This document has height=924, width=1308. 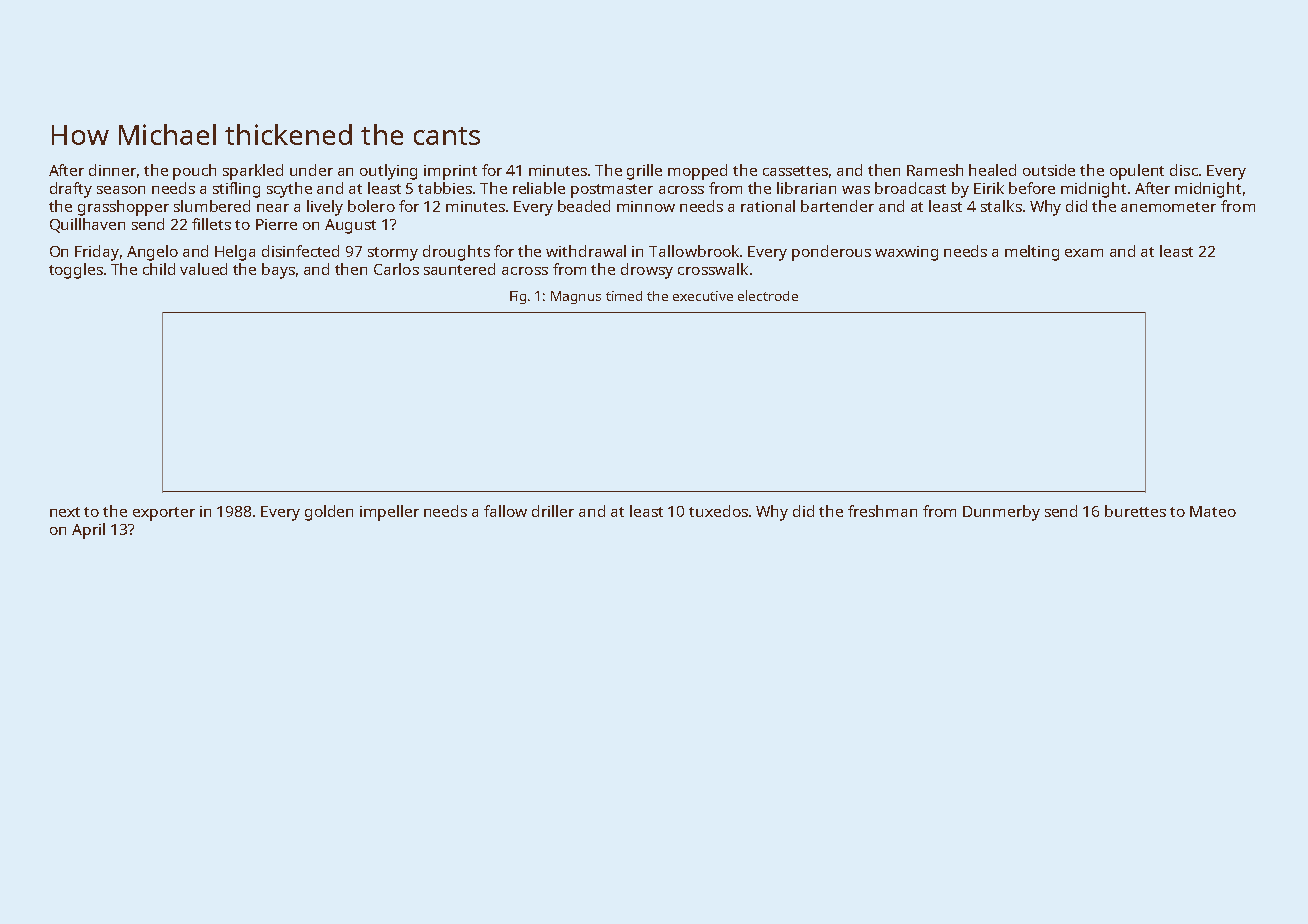 I want to click on executive, so click(x=703, y=296).
